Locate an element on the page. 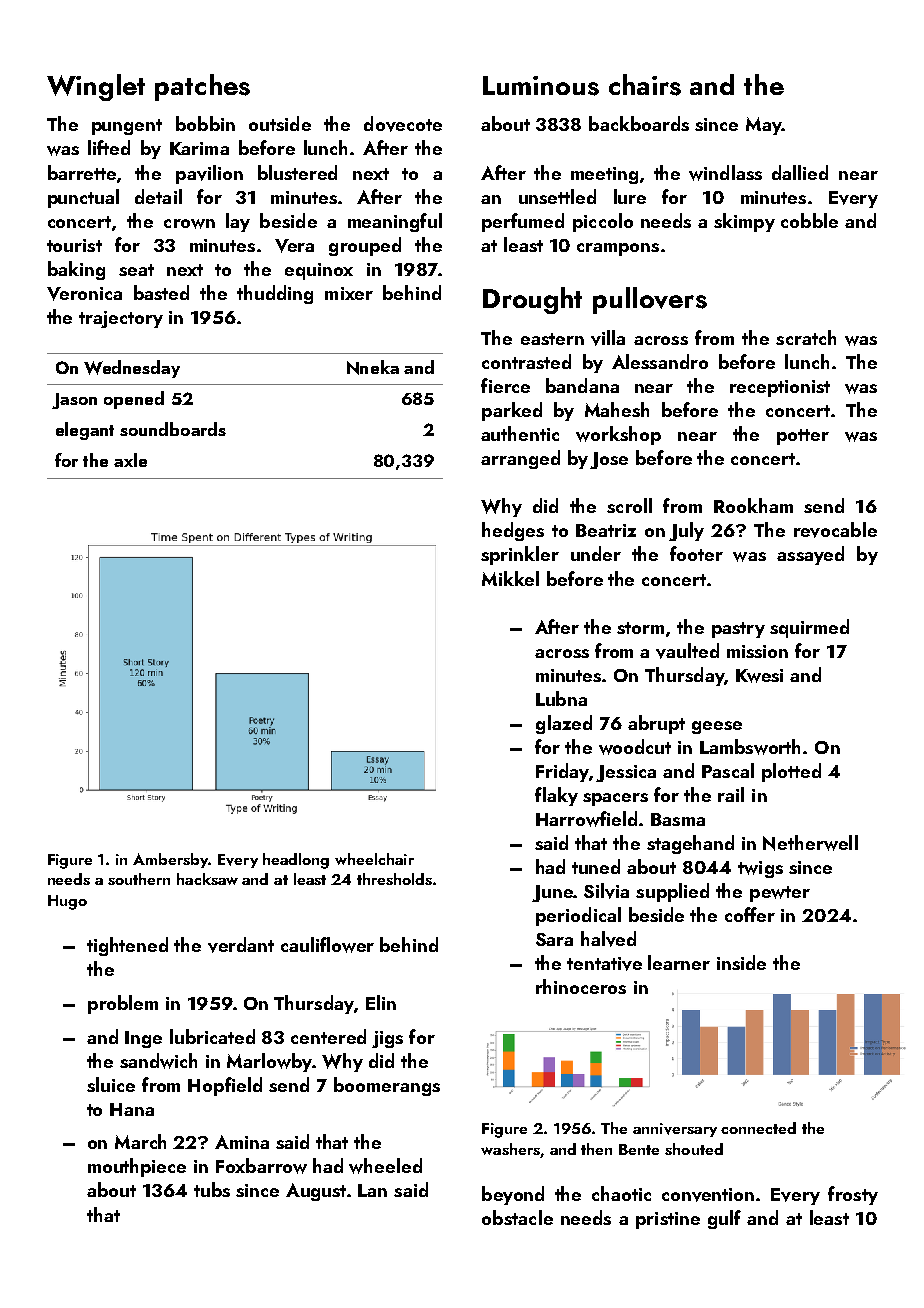 The height and width of the image is (1308, 924). assayed is located at coordinates (810, 555).
